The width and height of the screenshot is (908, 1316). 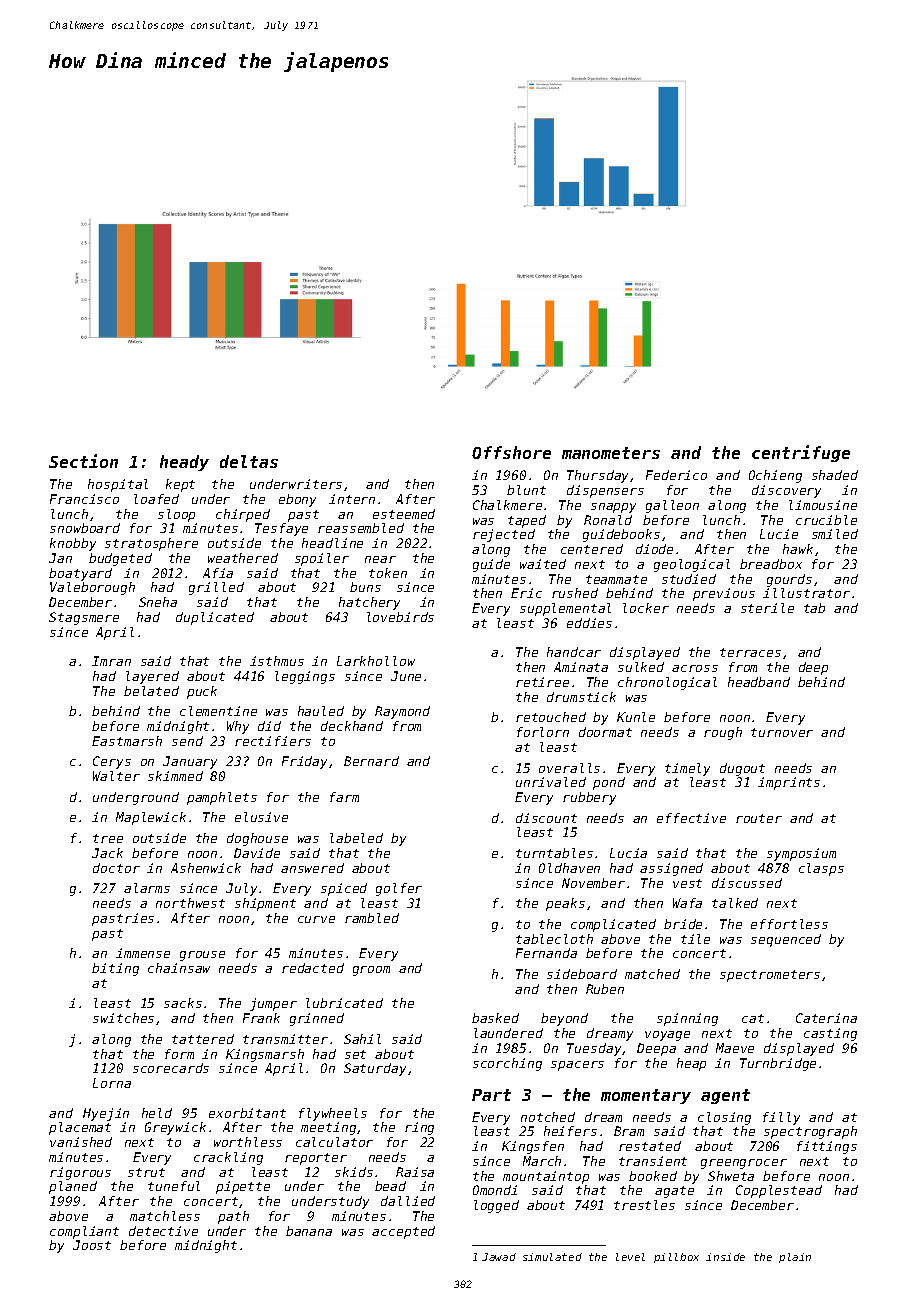 What do you see at coordinates (554, 853) in the screenshot?
I see `turntables` at bounding box center [554, 853].
